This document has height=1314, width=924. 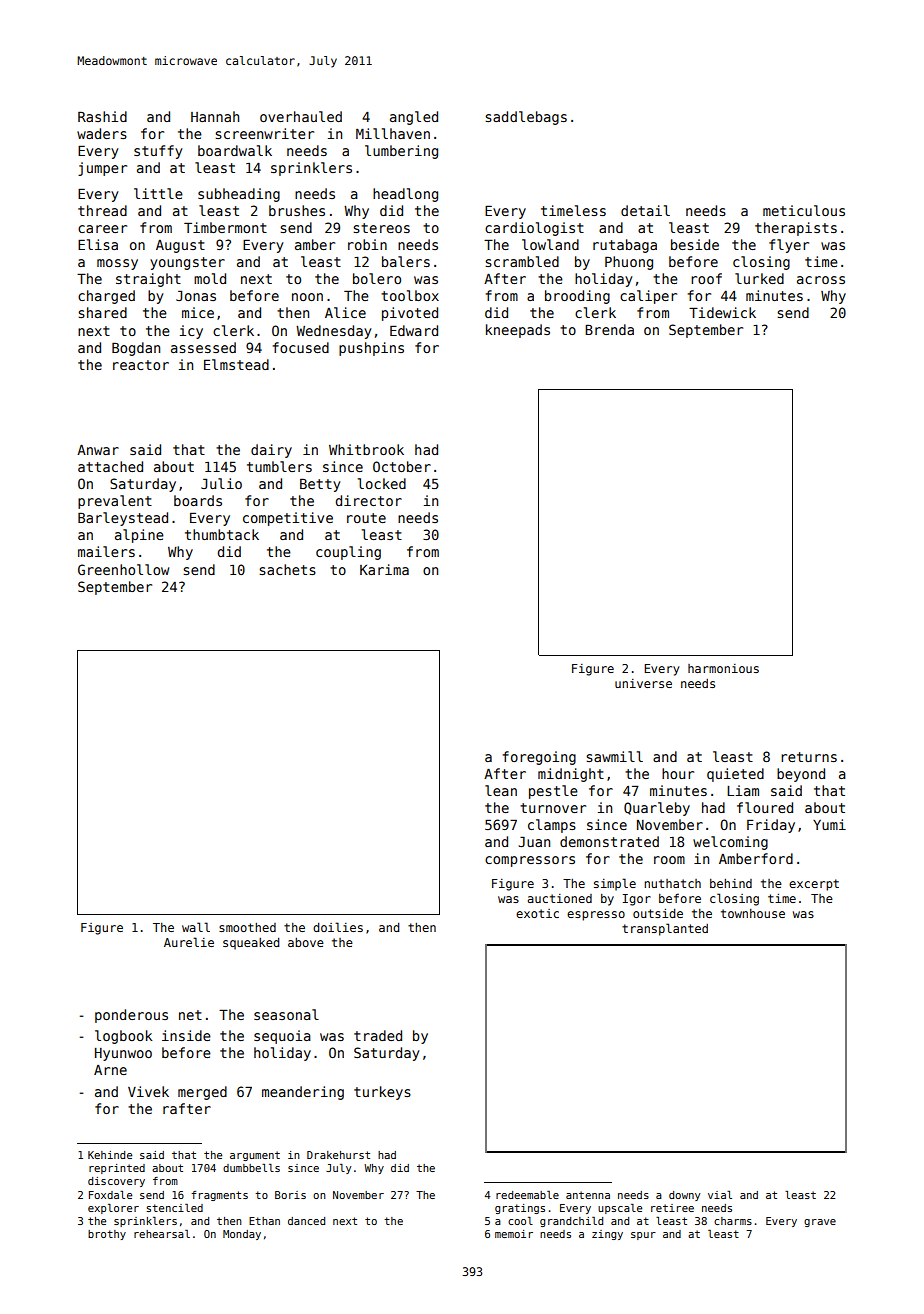 What do you see at coordinates (645, 210) in the document?
I see `detail` at bounding box center [645, 210].
